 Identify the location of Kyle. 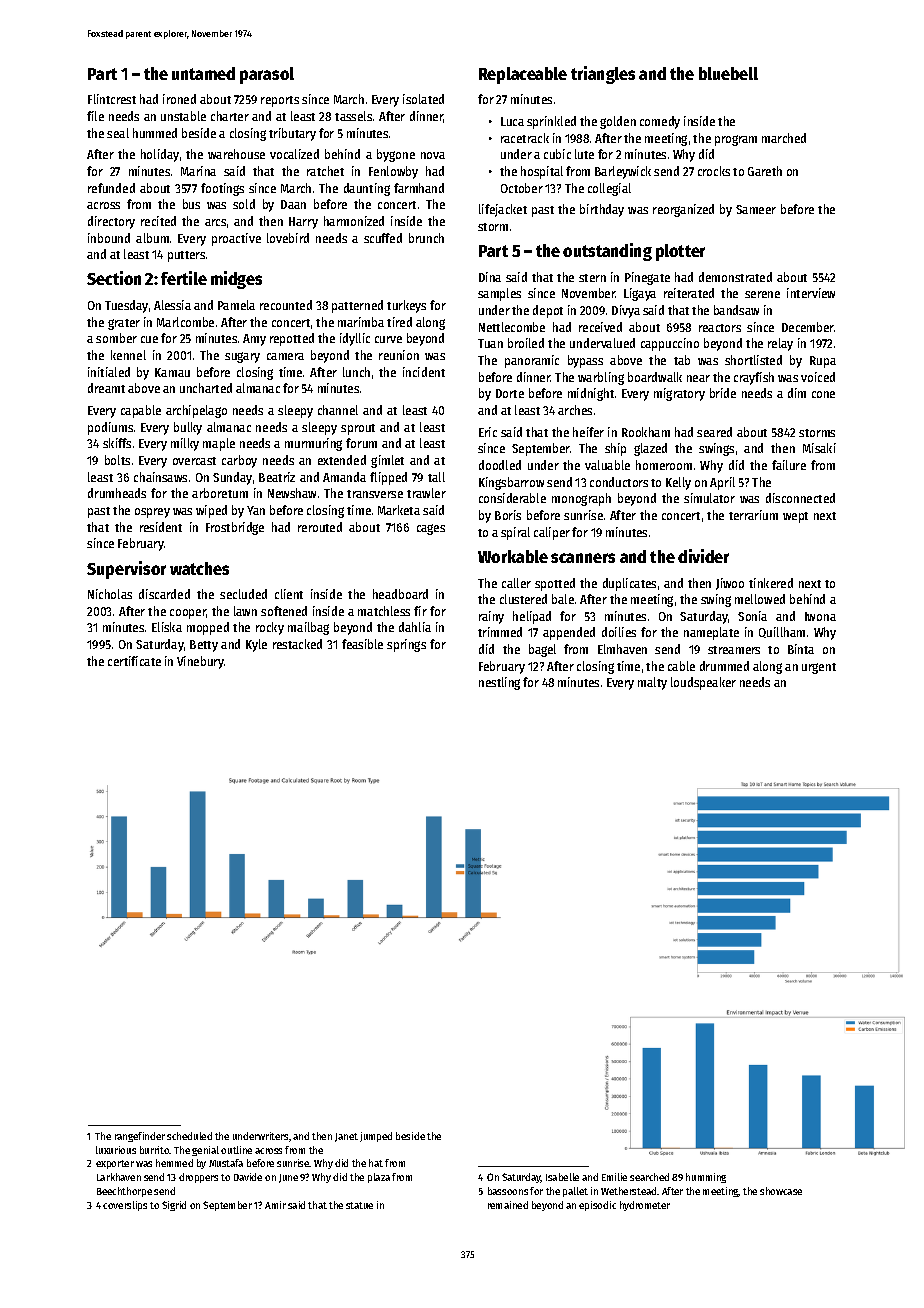
(256, 645).
